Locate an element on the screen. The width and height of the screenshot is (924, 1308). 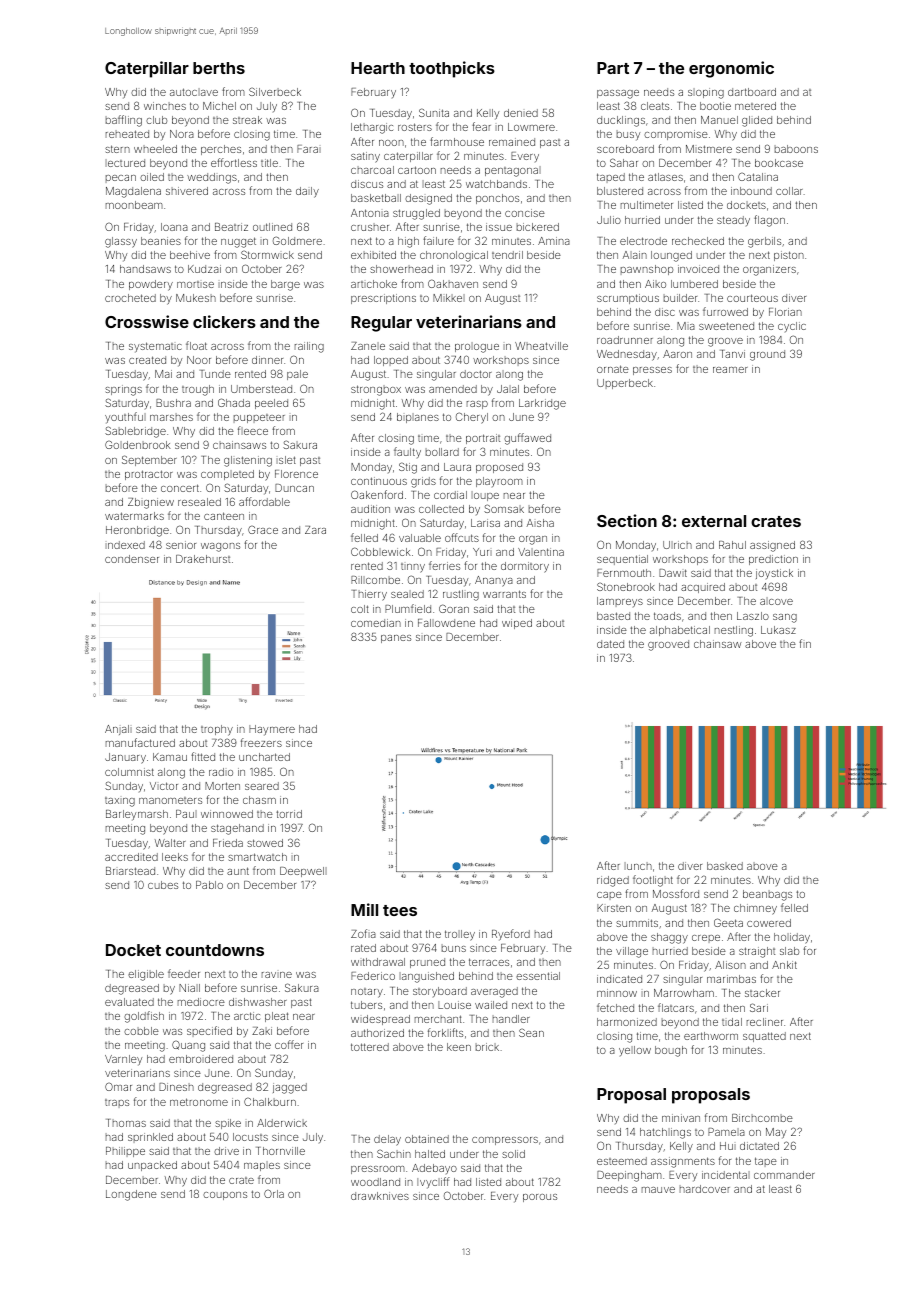
roadrunner is located at coordinates (625, 340).
